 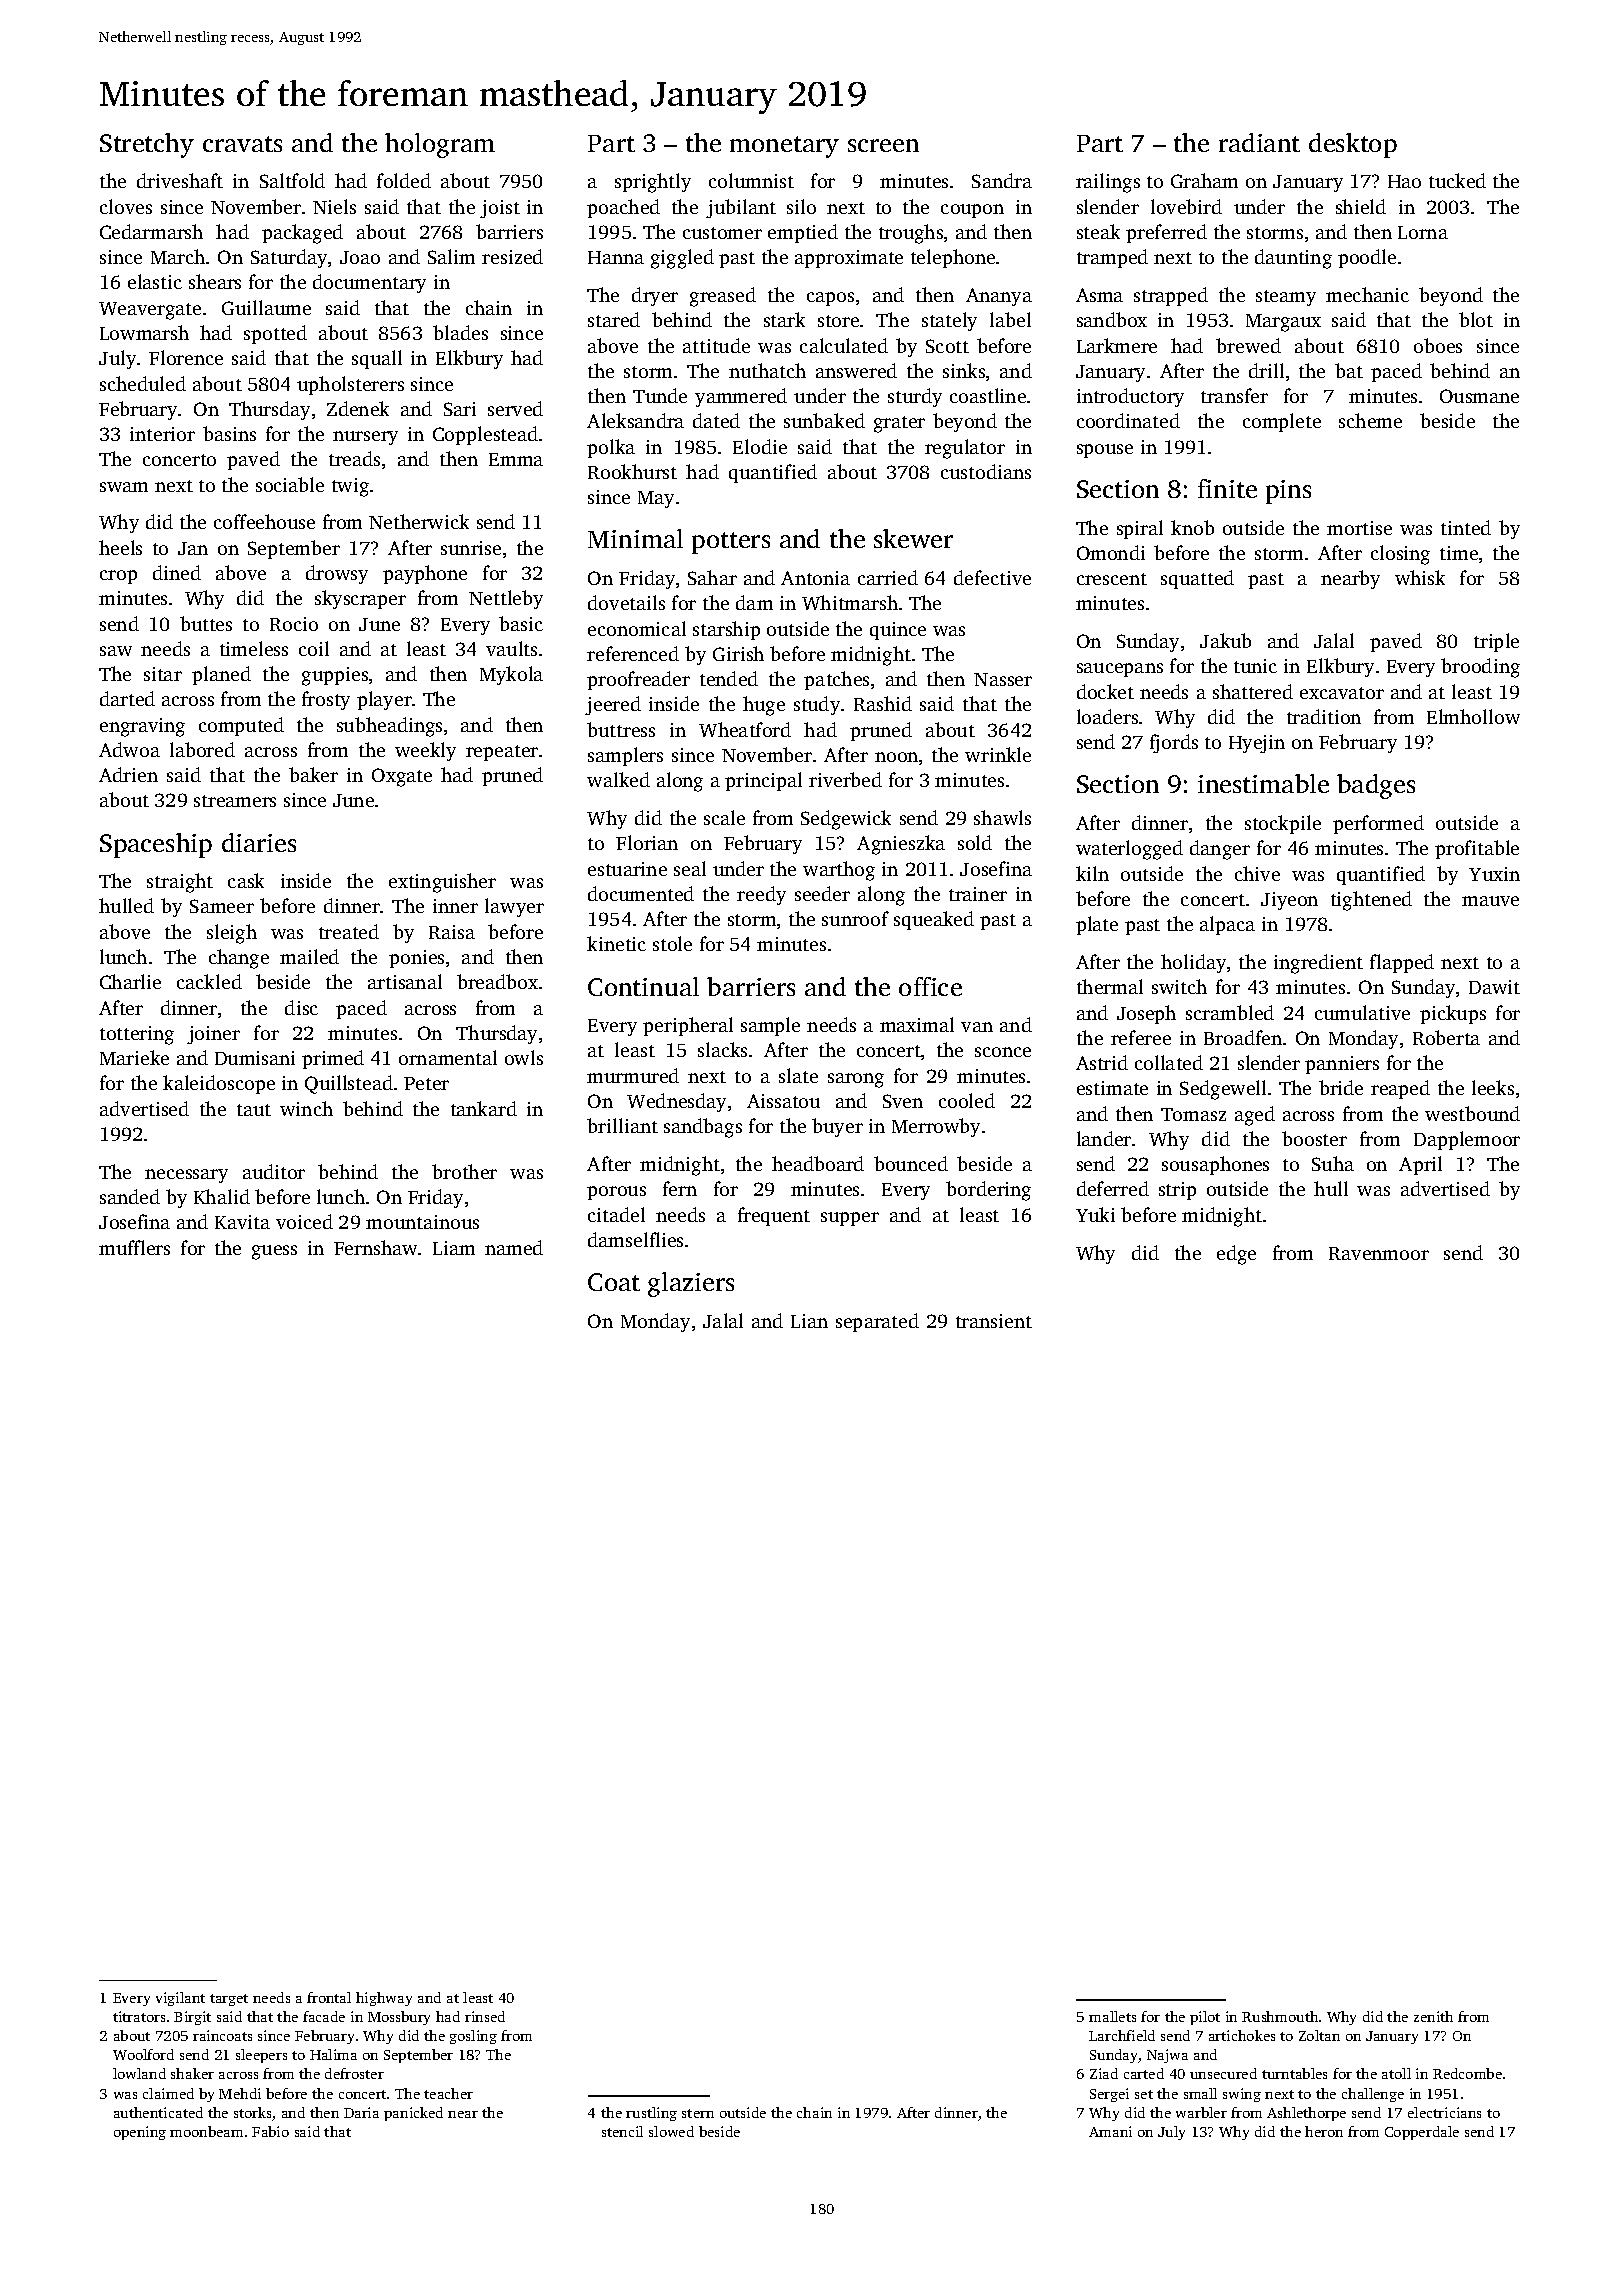 I want to click on Stretchy, so click(x=147, y=145).
